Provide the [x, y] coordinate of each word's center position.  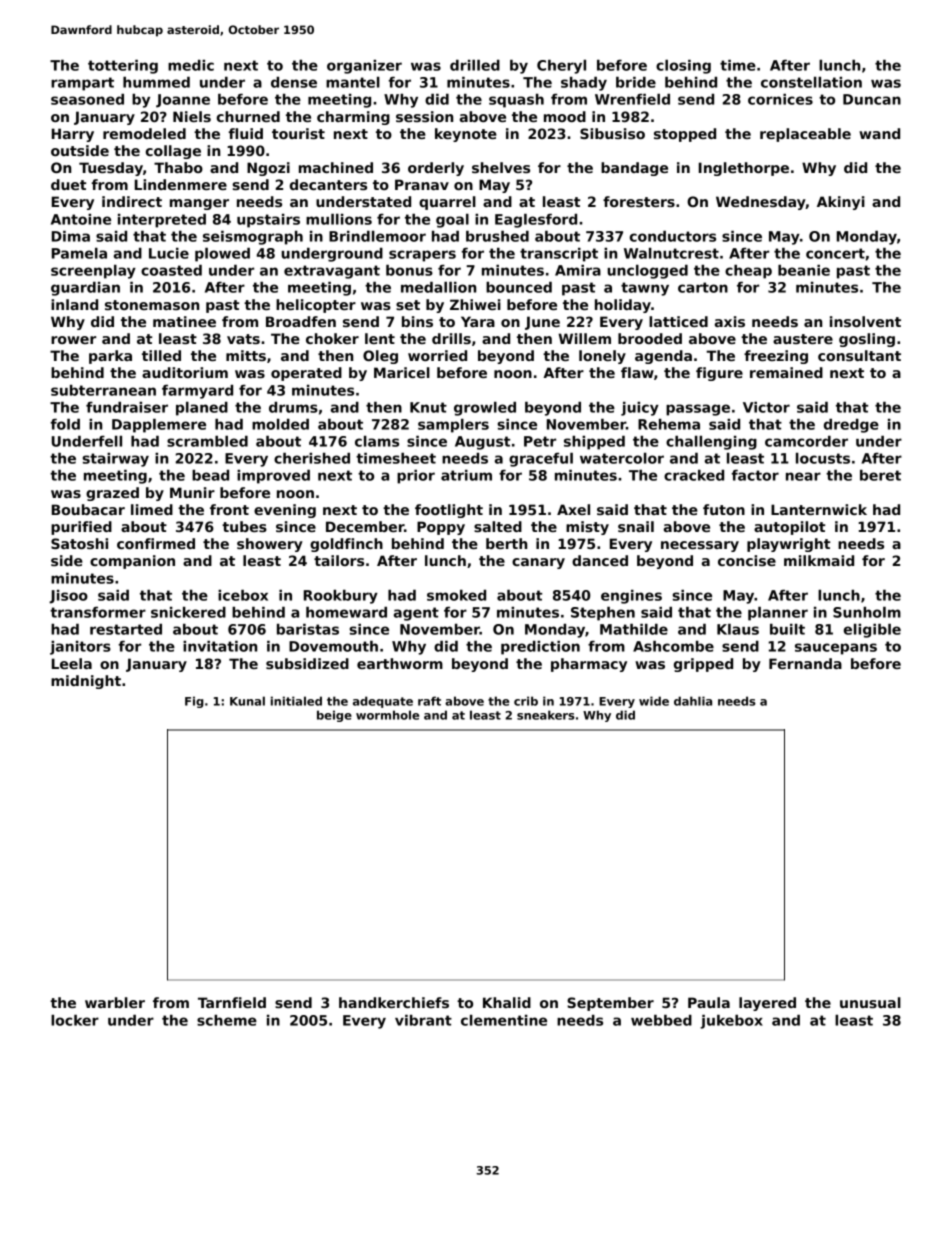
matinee [184, 321]
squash [516, 101]
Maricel [402, 372]
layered [767, 1004]
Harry [73, 135]
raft [429, 701]
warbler [115, 1002]
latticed [678, 321]
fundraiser [127, 407]
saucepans [836, 649]
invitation [220, 646]
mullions [339, 219]
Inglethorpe [744, 169]
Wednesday [761, 203]
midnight [86, 682]
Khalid [507, 1002]
